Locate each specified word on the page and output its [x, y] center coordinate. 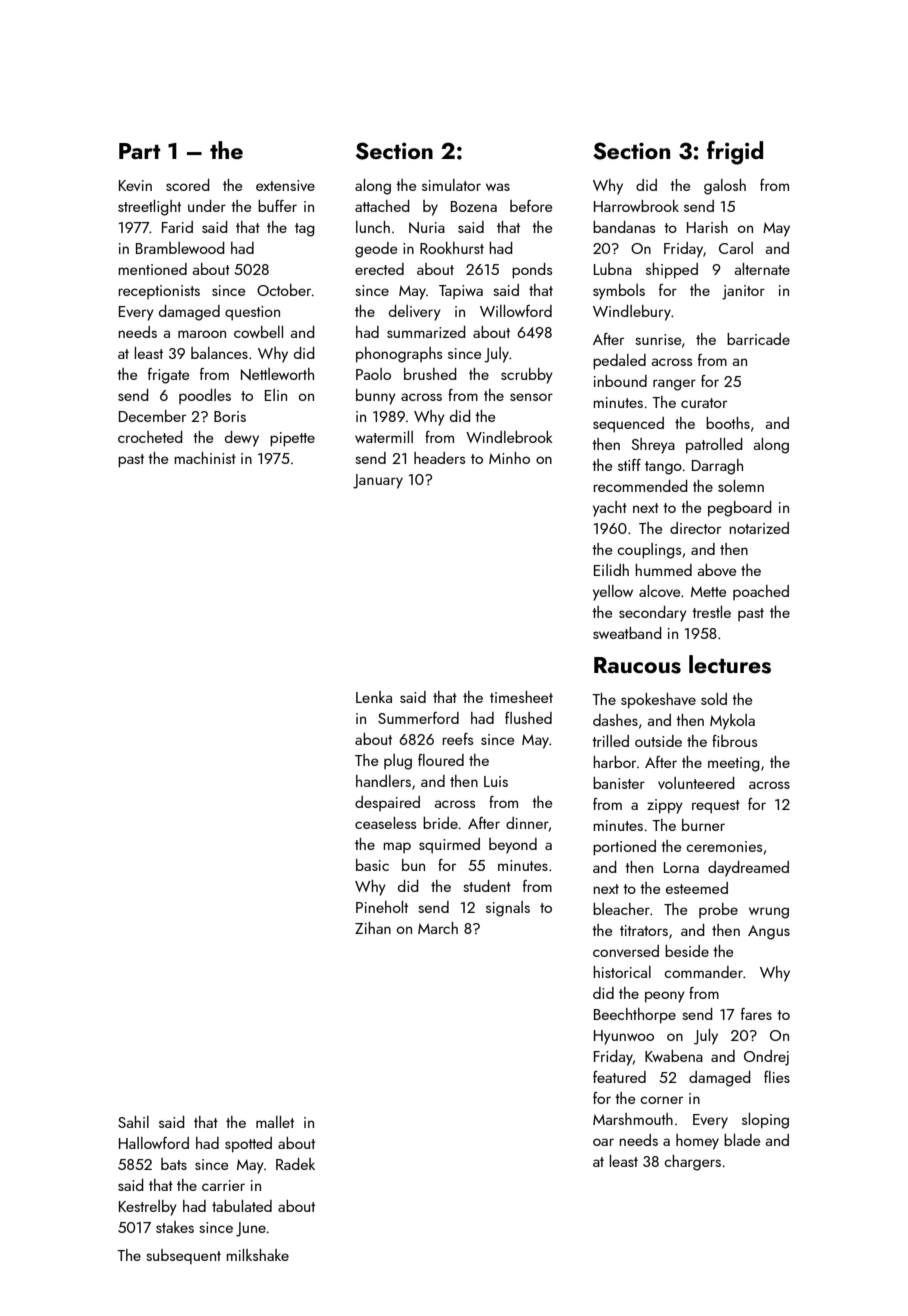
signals [508, 909]
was [498, 187]
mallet [275, 1122]
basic [372, 865]
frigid [735, 153]
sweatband [627, 633]
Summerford [418, 718]
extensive [285, 185]
